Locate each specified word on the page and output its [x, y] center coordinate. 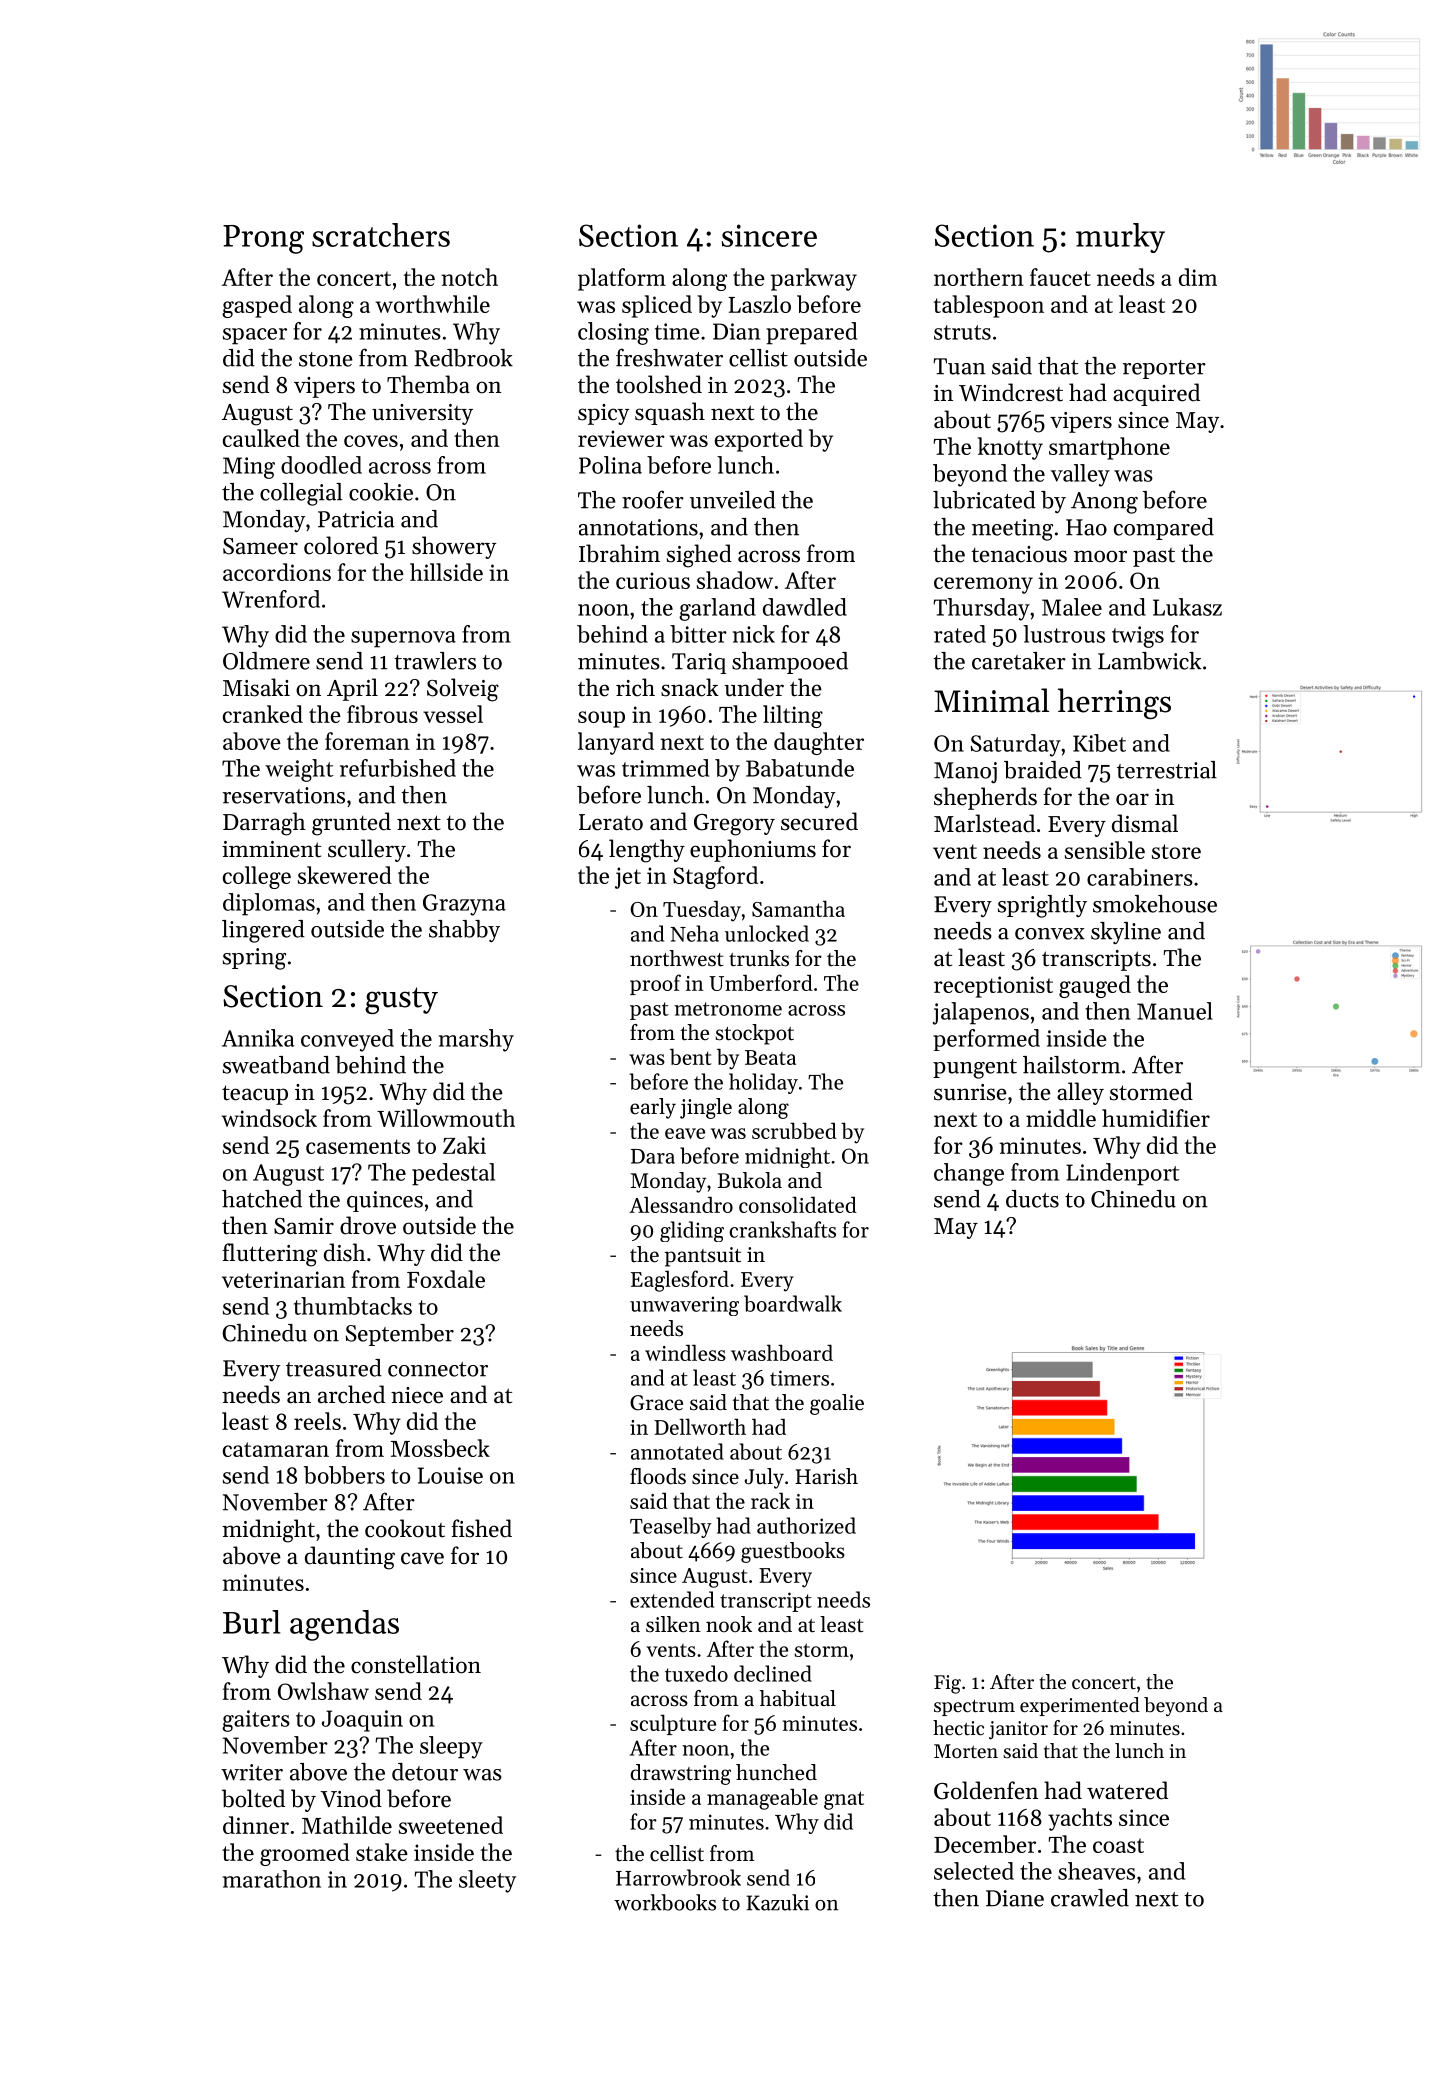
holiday [763, 1083]
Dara [653, 1156]
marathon [272, 1879]
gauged [1095, 986]
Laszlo [759, 304]
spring [254, 959]
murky [1120, 238]
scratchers [381, 235]
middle [1061, 1118]
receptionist [993, 987]
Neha [694, 933]
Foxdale [446, 1279]
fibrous [382, 714]
